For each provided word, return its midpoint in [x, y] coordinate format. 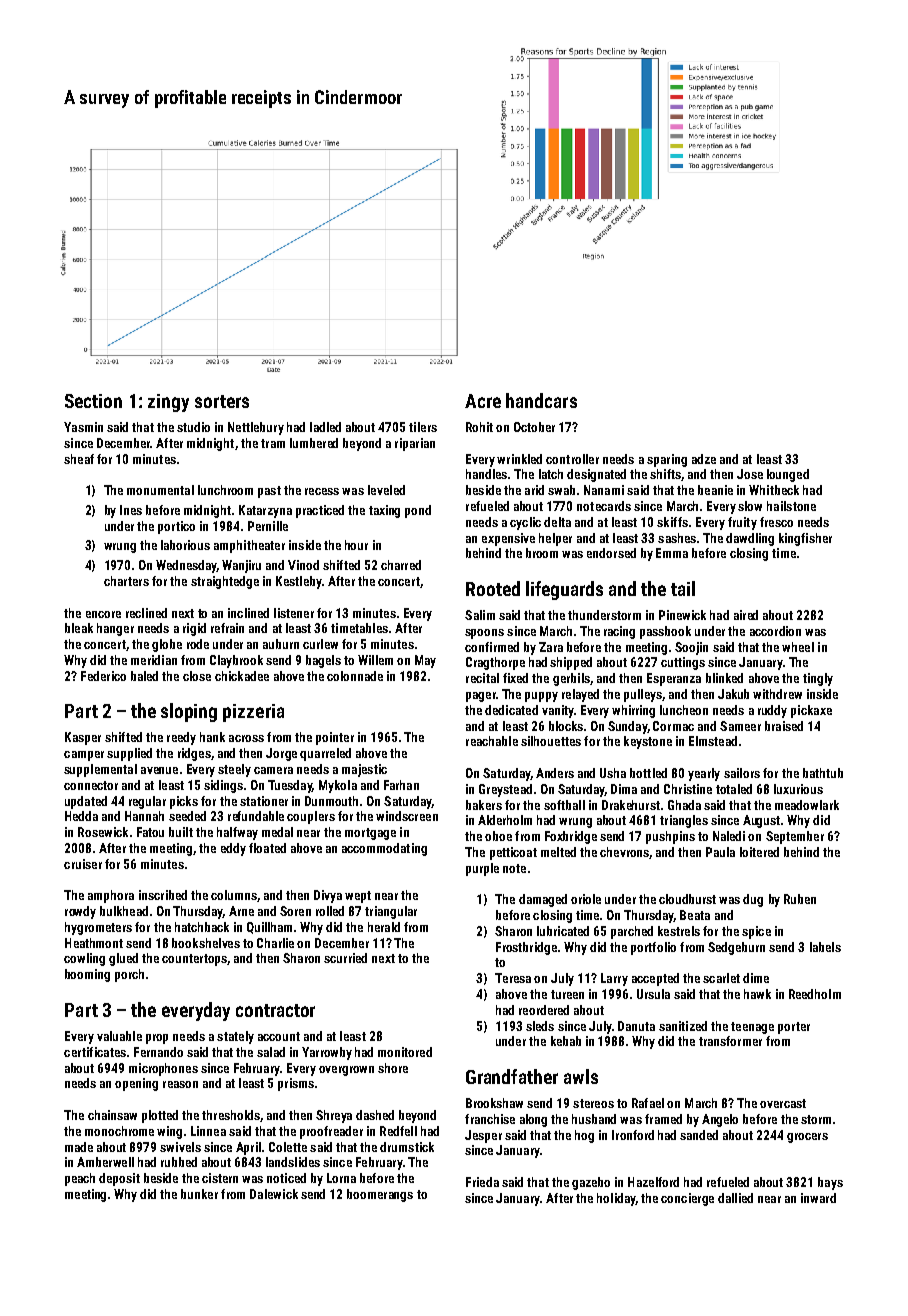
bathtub [823, 773]
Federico [103, 676]
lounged [788, 475]
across [246, 738]
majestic [364, 770]
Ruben [800, 899]
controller [572, 459]
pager [481, 697]
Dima [624, 789]
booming [87, 975]
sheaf [79, 459]
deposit [119, 1179]
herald [384, 927]
